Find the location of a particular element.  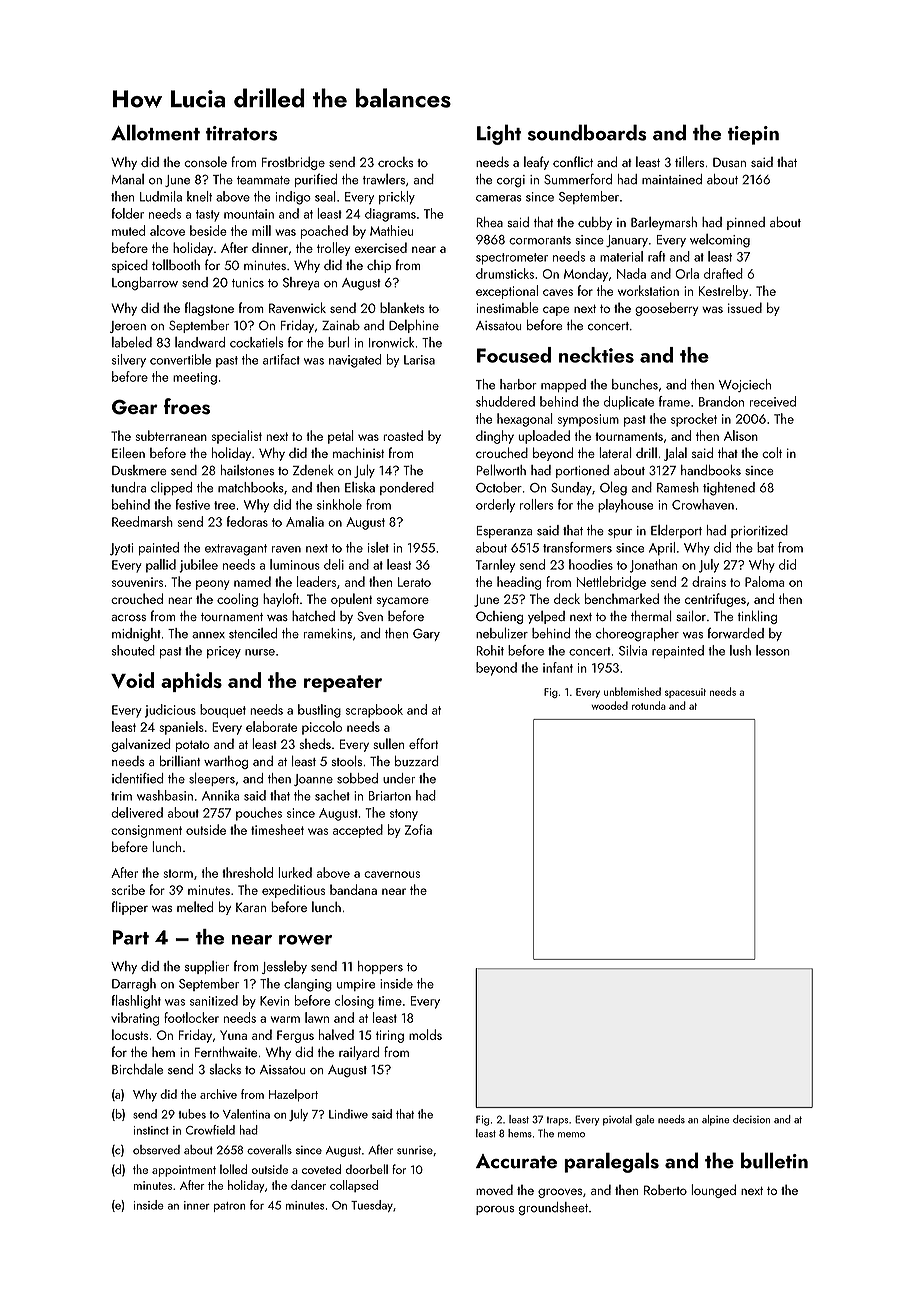

teammate is located at coordinates (263, 180).
